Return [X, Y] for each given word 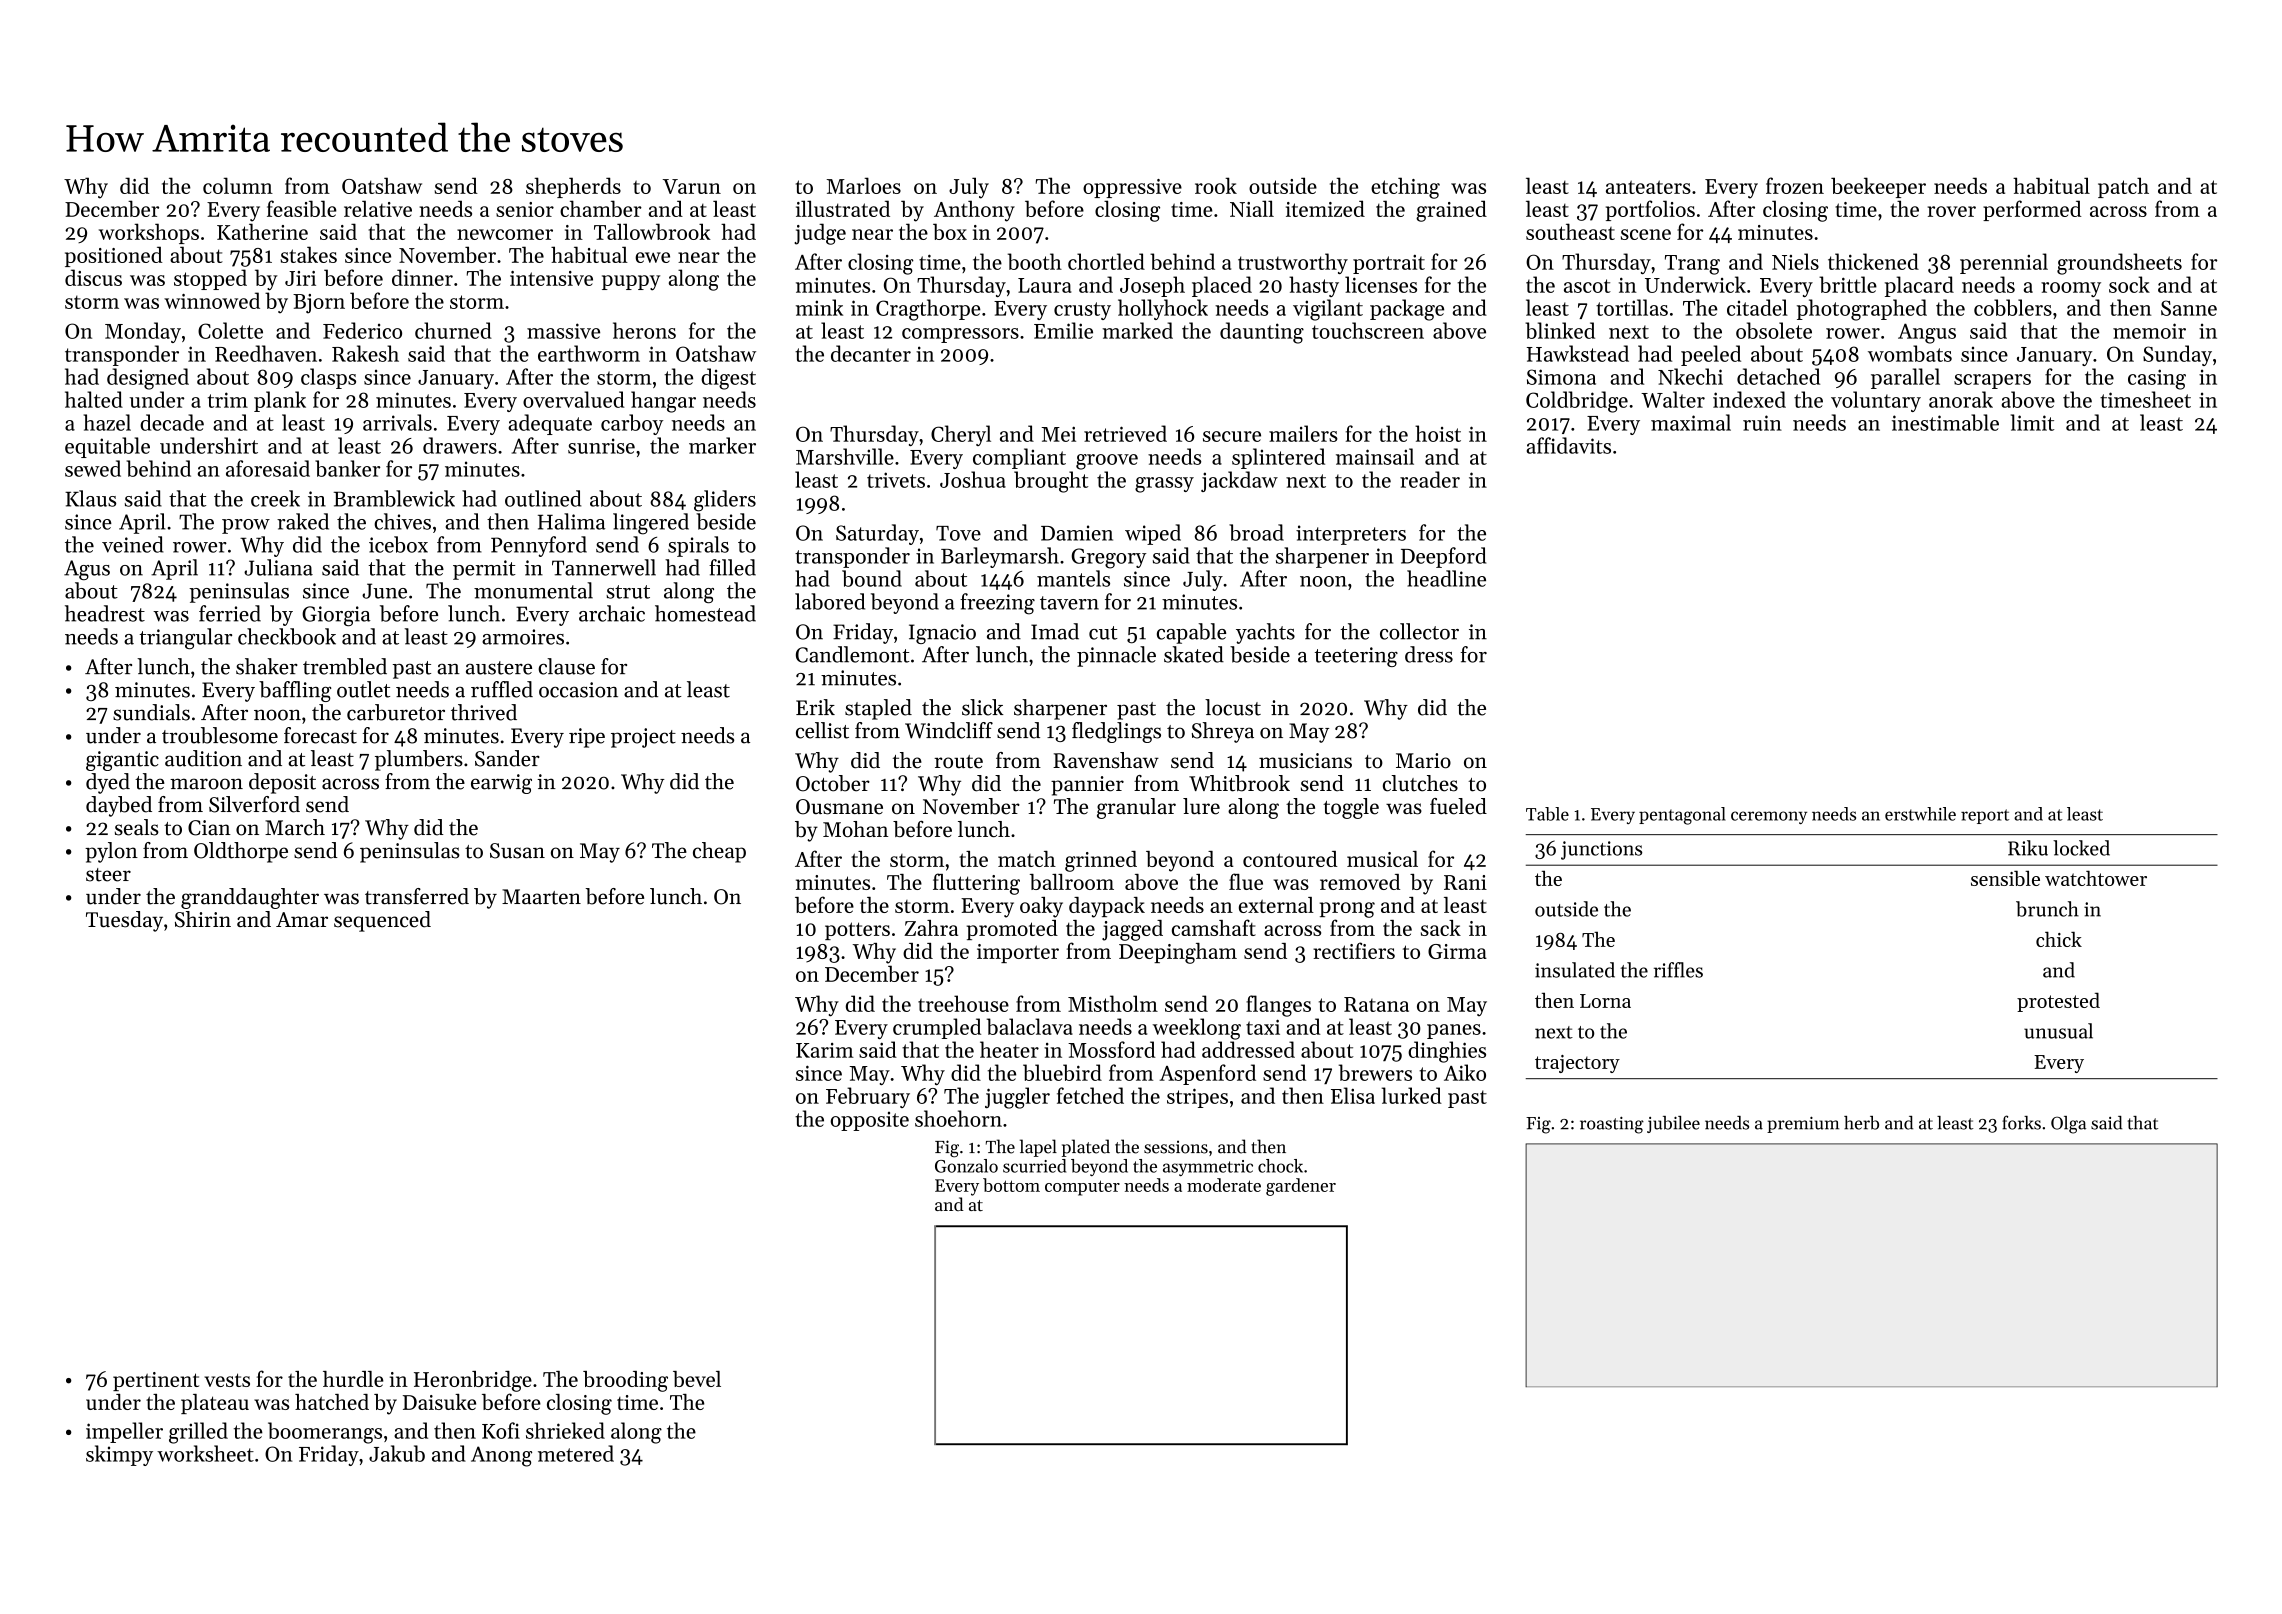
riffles [1678, 970]
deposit [282, 783]
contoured [1290, 859]
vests [227, 1380]
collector [1419, 631]
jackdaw [1239, 481]
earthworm [589, 353]
